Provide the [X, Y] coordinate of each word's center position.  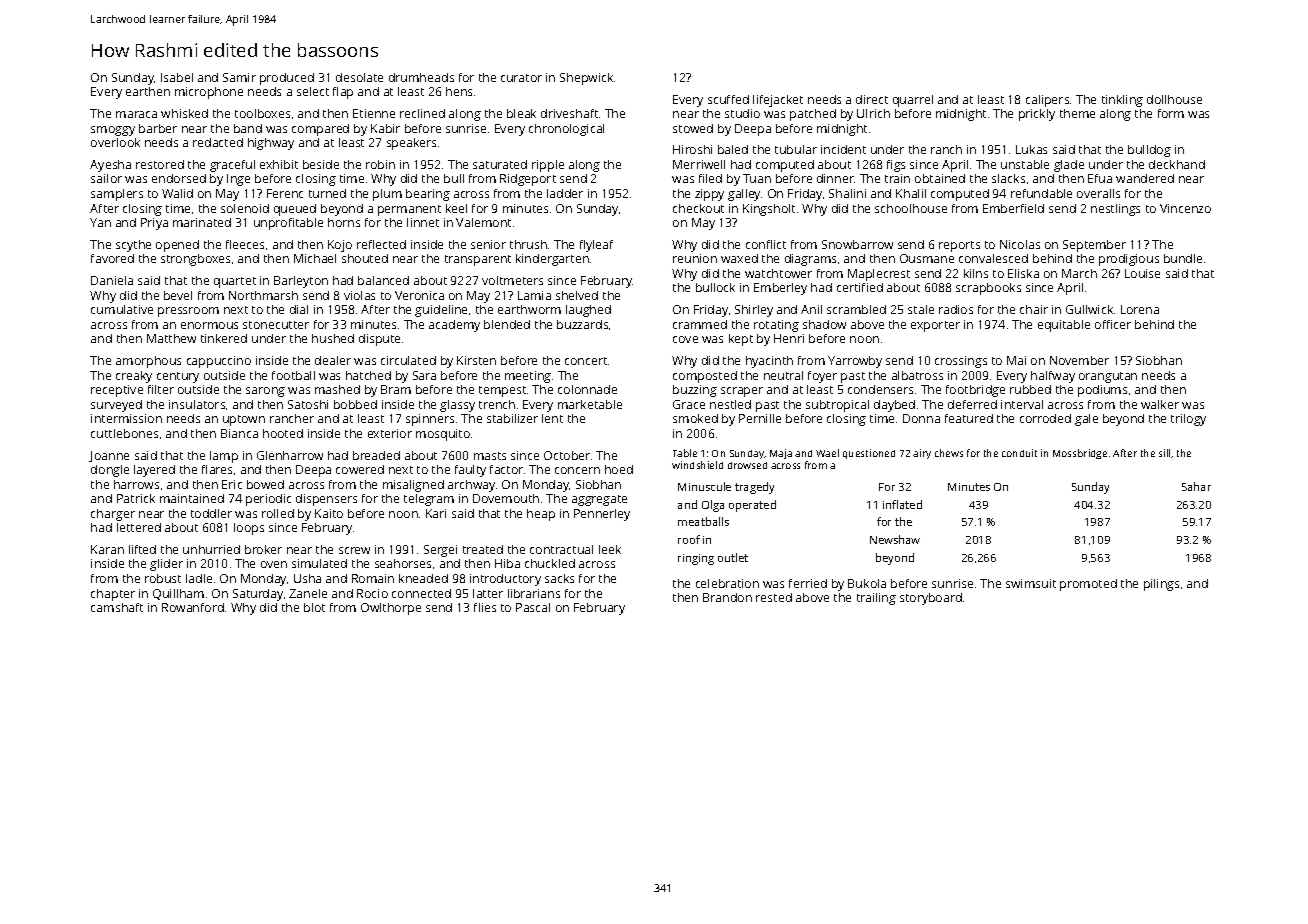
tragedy [754, 488]
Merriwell [699, 164]
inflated [902, 504]
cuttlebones [124, 433]
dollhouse [1174, 99]
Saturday [258, 595]
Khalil [911, 193]
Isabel [177, 77]
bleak [521, 113]
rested [774, 597]
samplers [117, 195]
